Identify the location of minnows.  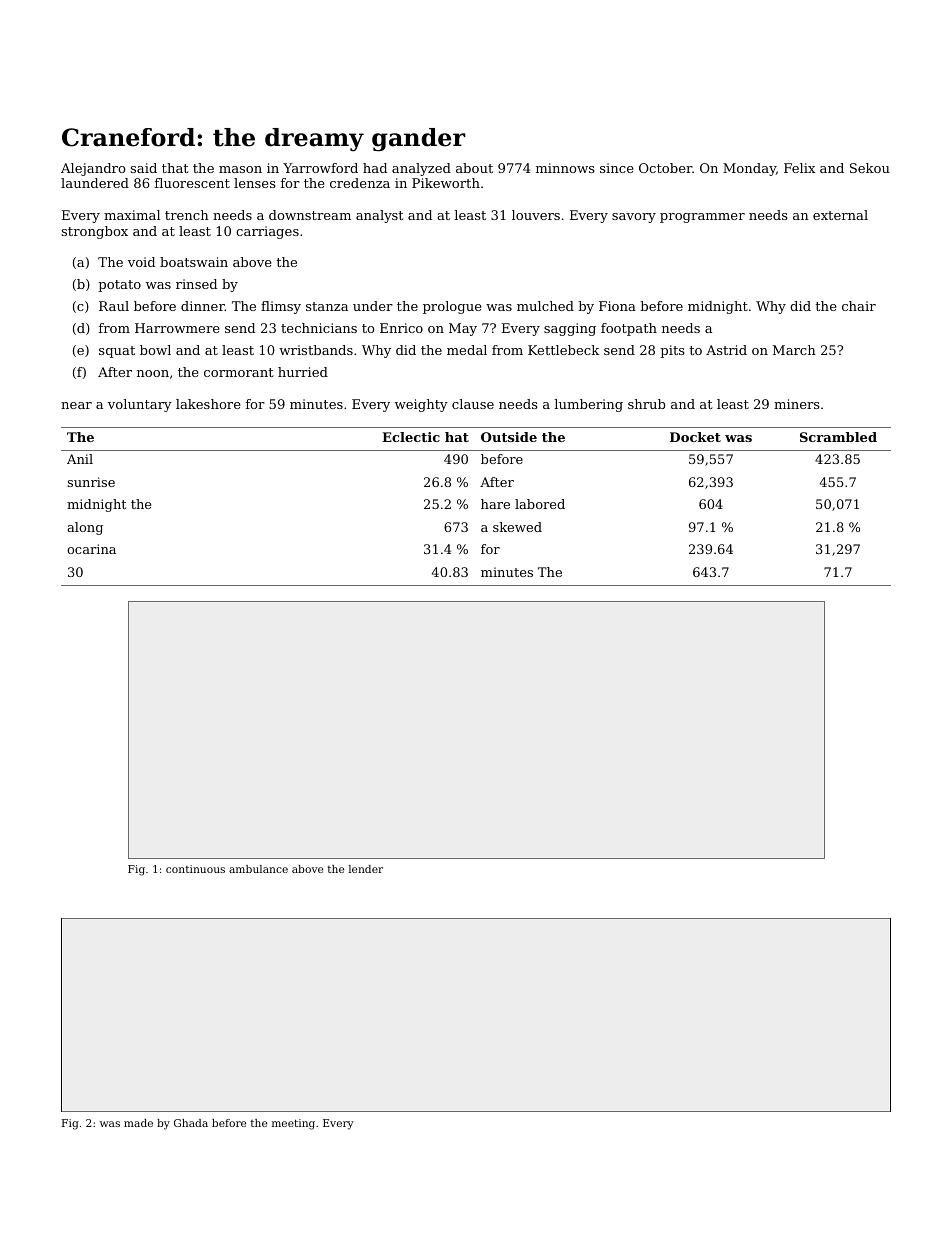
(565, 168).
